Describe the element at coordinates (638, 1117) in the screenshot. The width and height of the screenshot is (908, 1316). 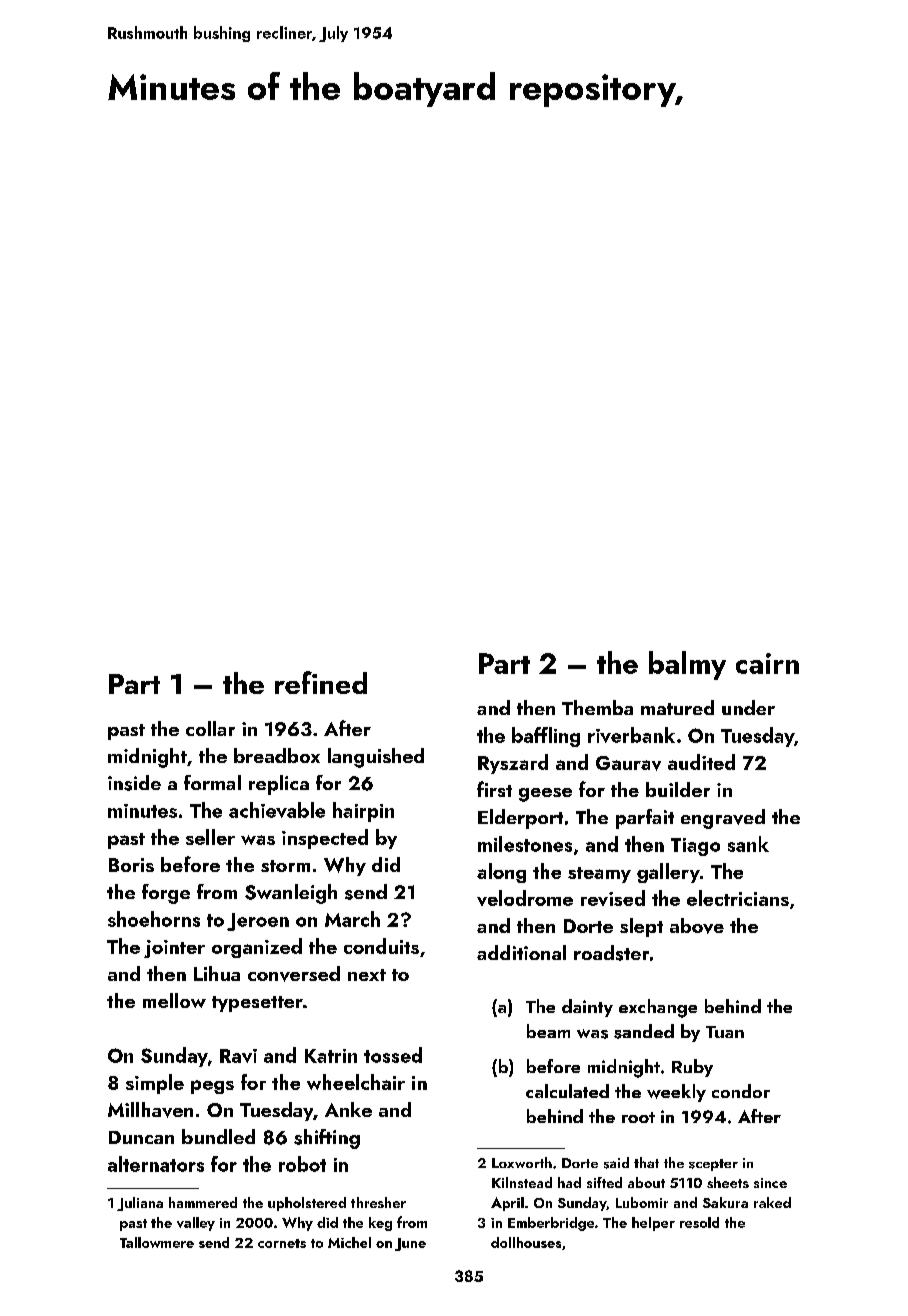
I see `root` at that location.
